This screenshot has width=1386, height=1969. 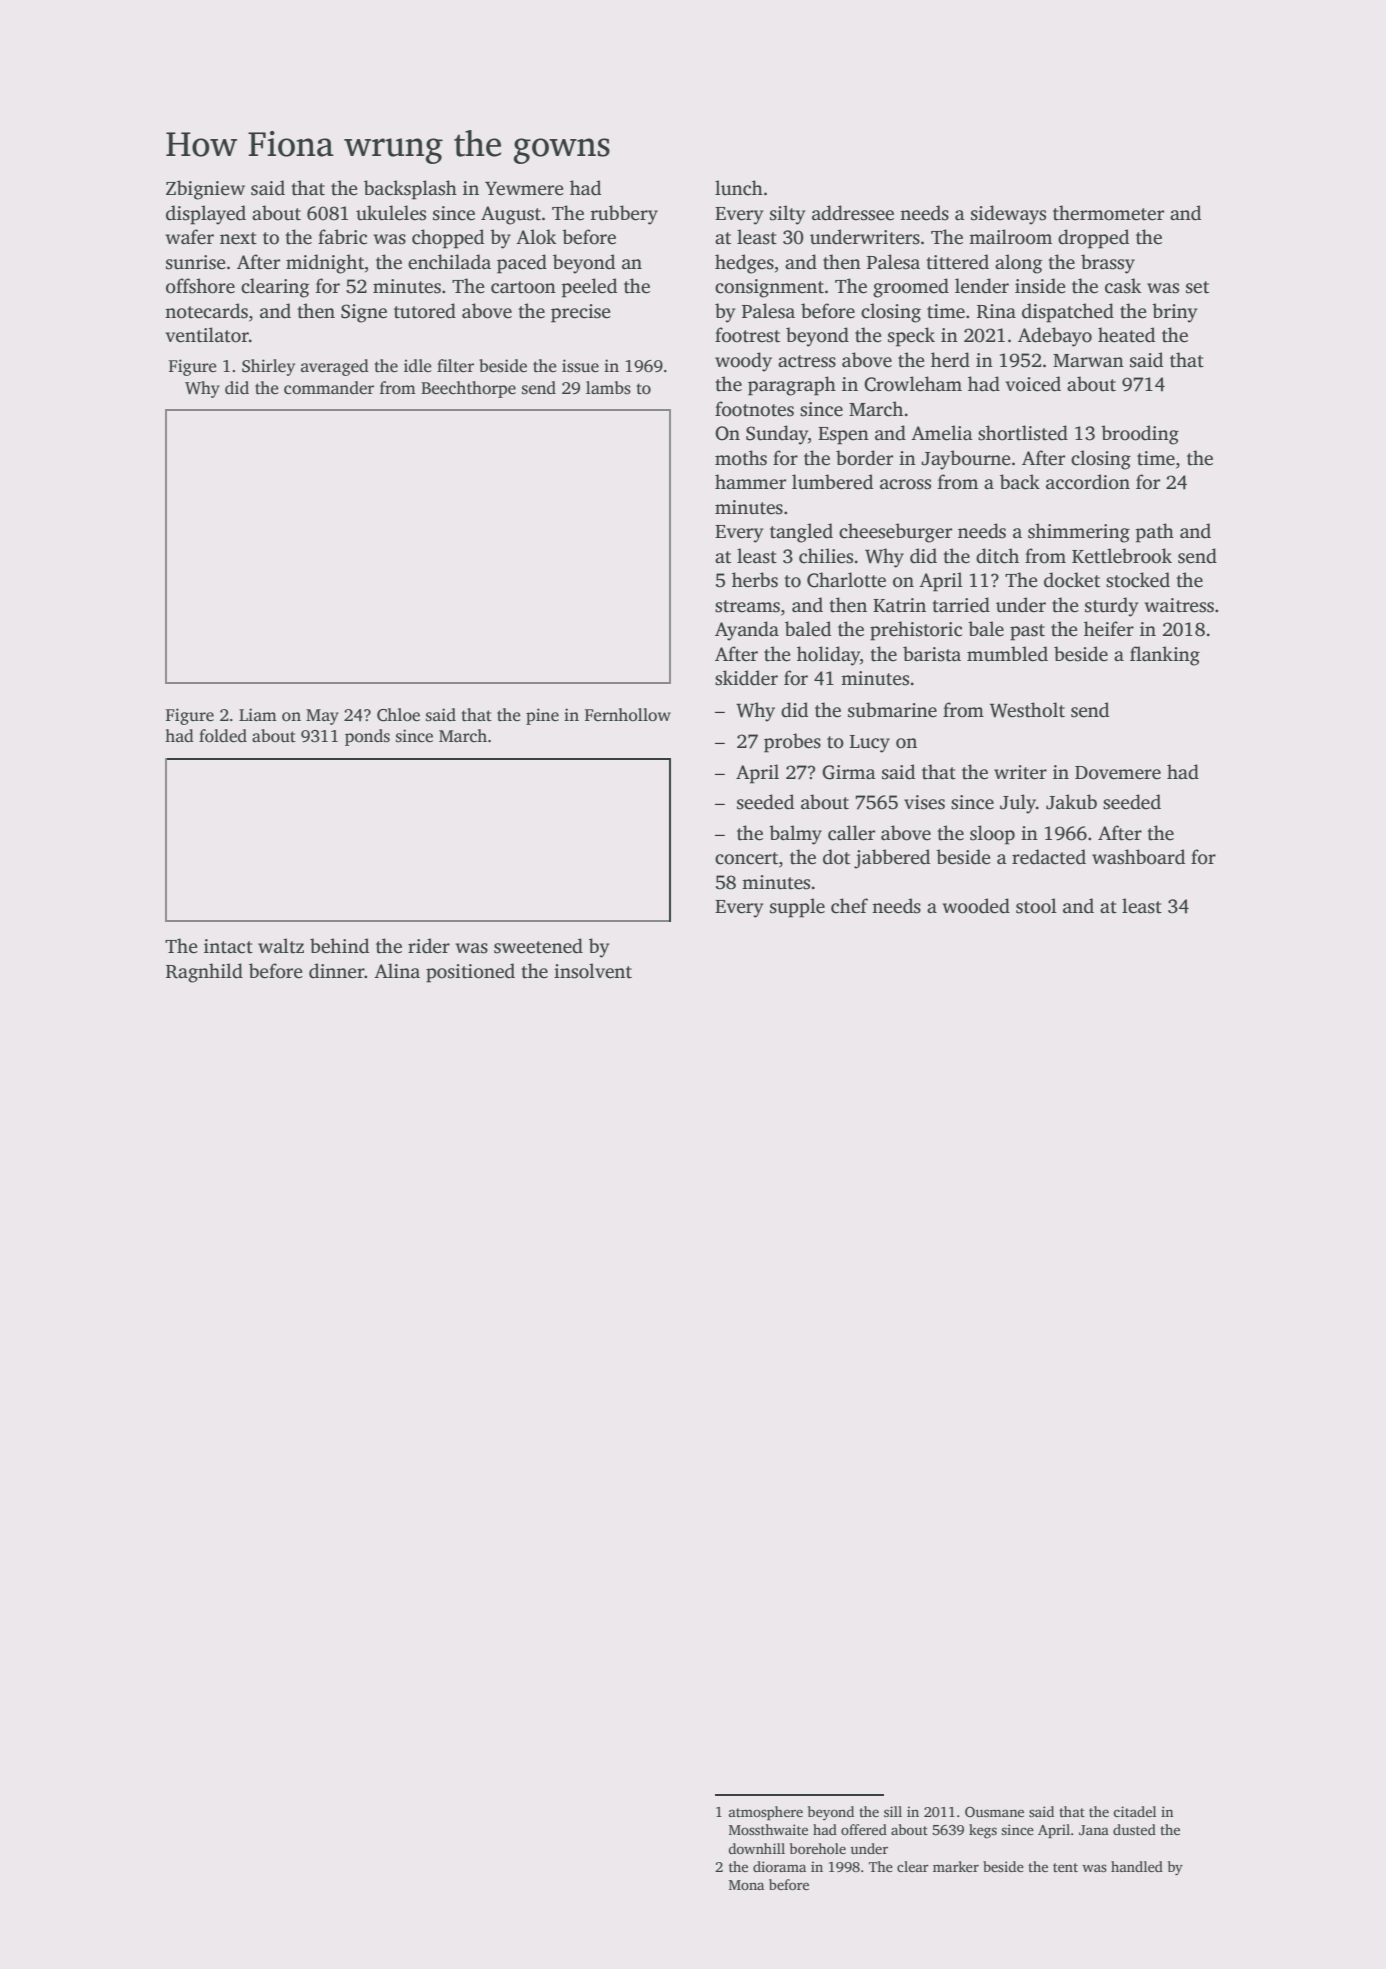 I want to click on Mona, so click(x=746, y=1885).
